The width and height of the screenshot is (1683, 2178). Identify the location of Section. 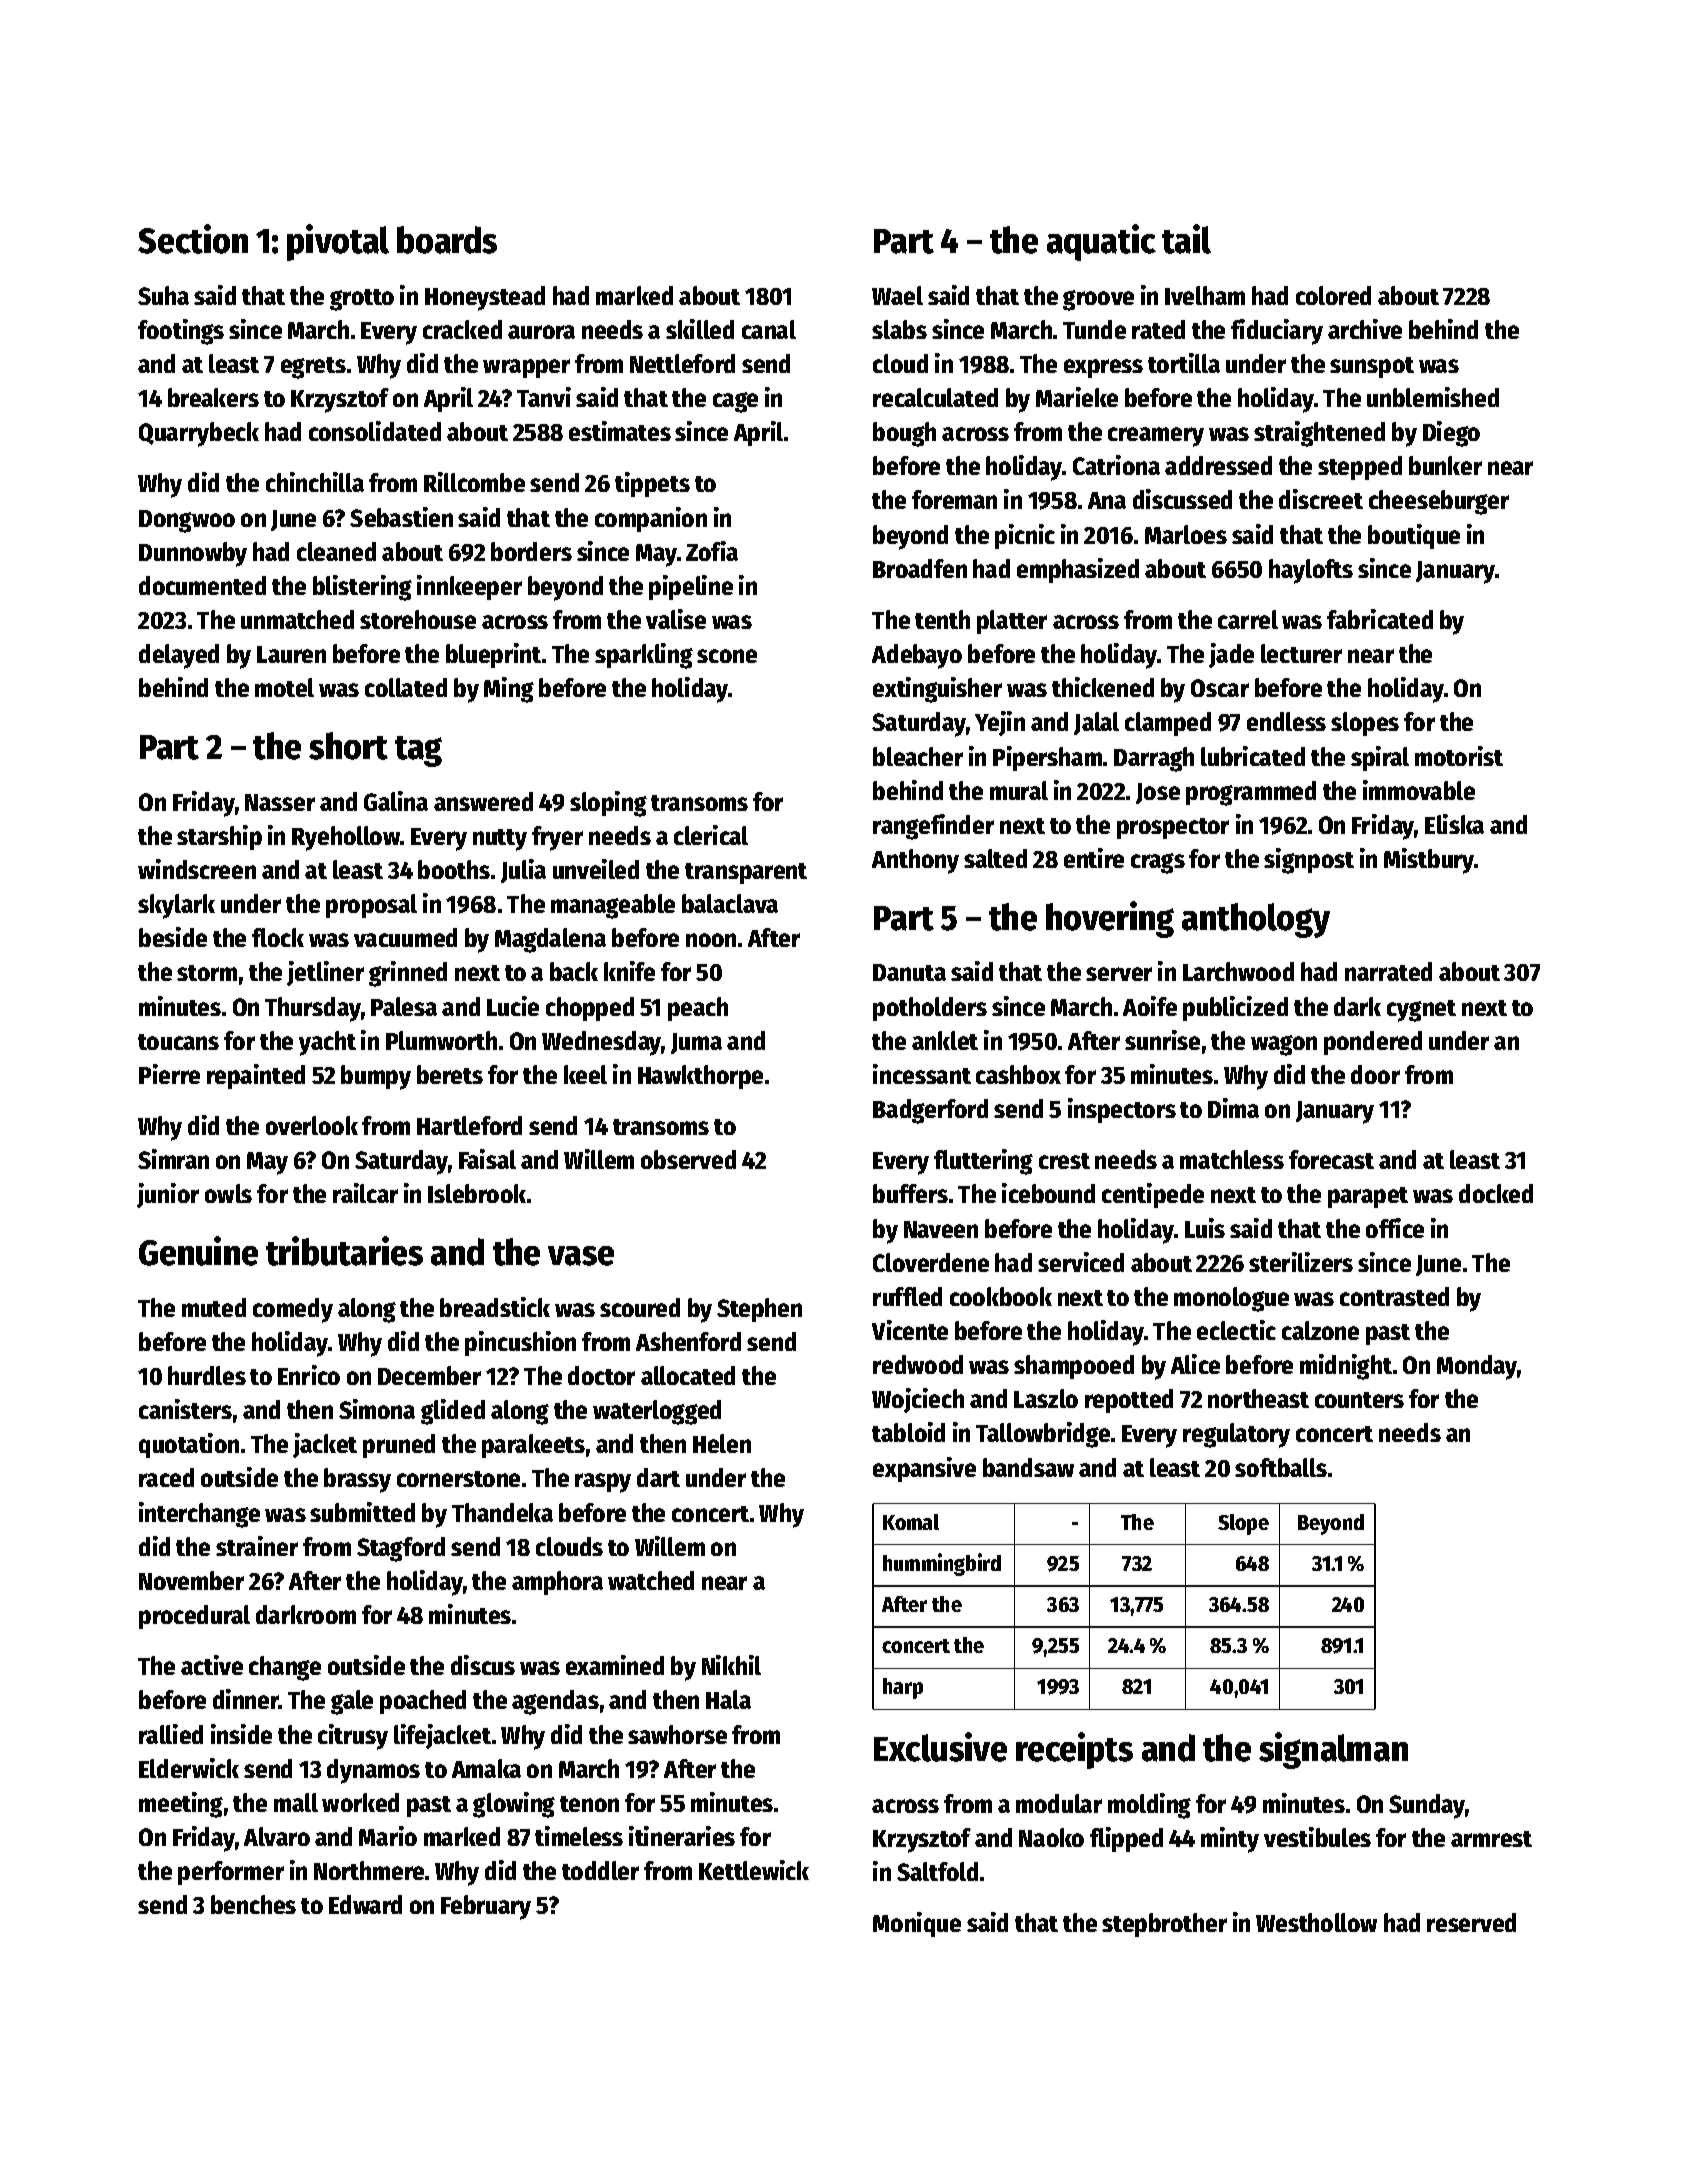
(193, 239).
